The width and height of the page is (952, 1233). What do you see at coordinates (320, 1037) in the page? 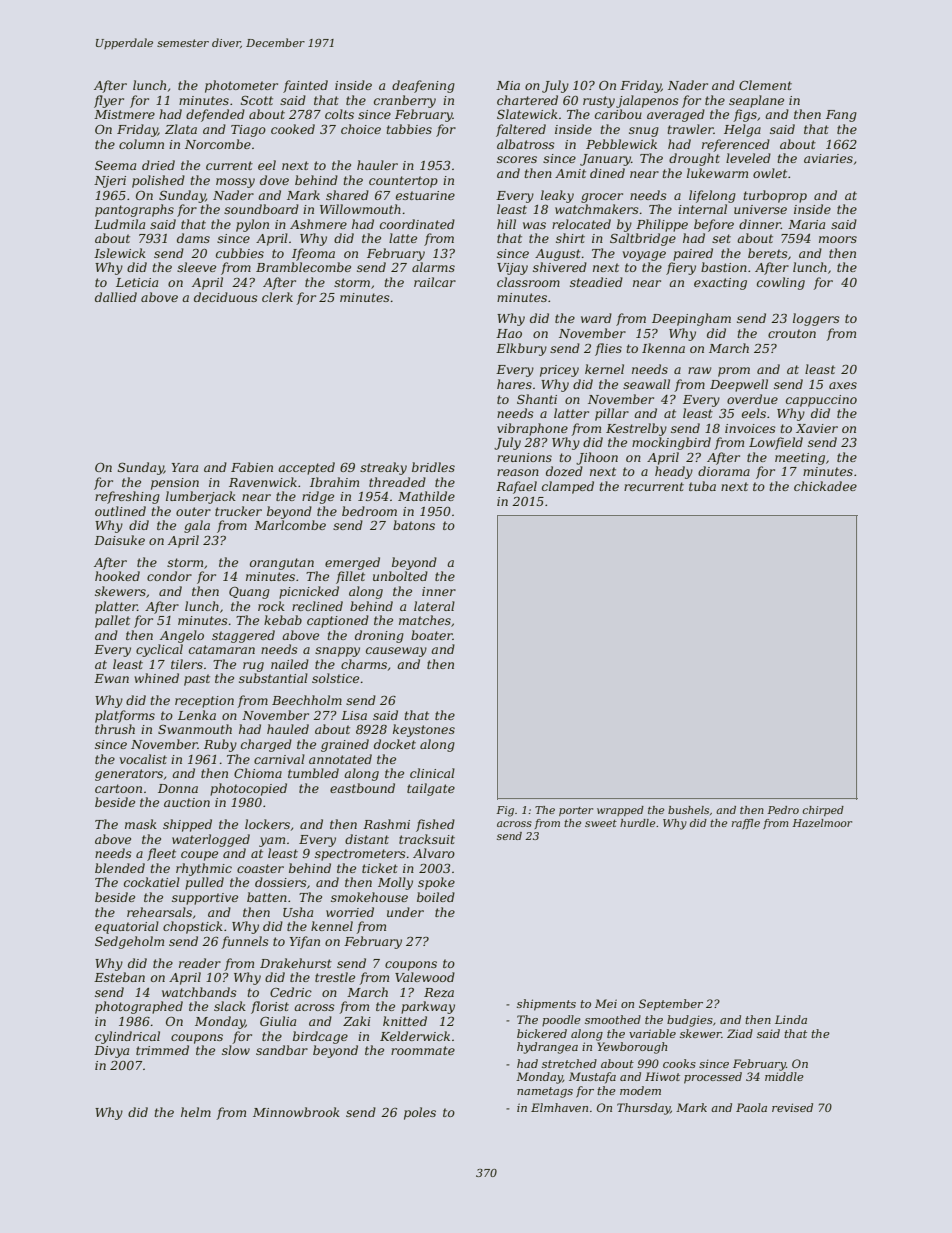
I see `birdcage` at bounding box center [320, 1037].
